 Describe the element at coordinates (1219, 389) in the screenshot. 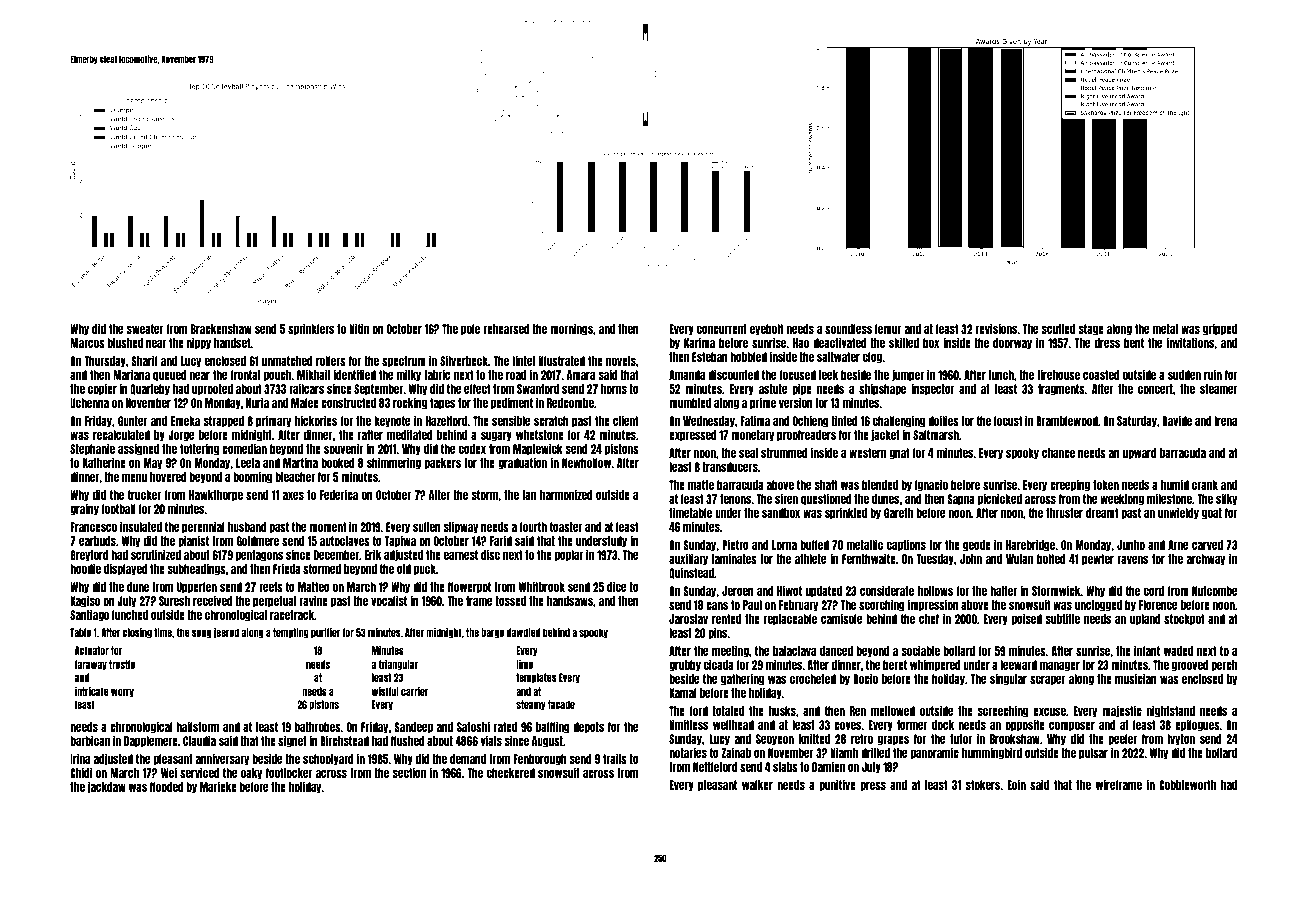

I see `steamer` at that location.
